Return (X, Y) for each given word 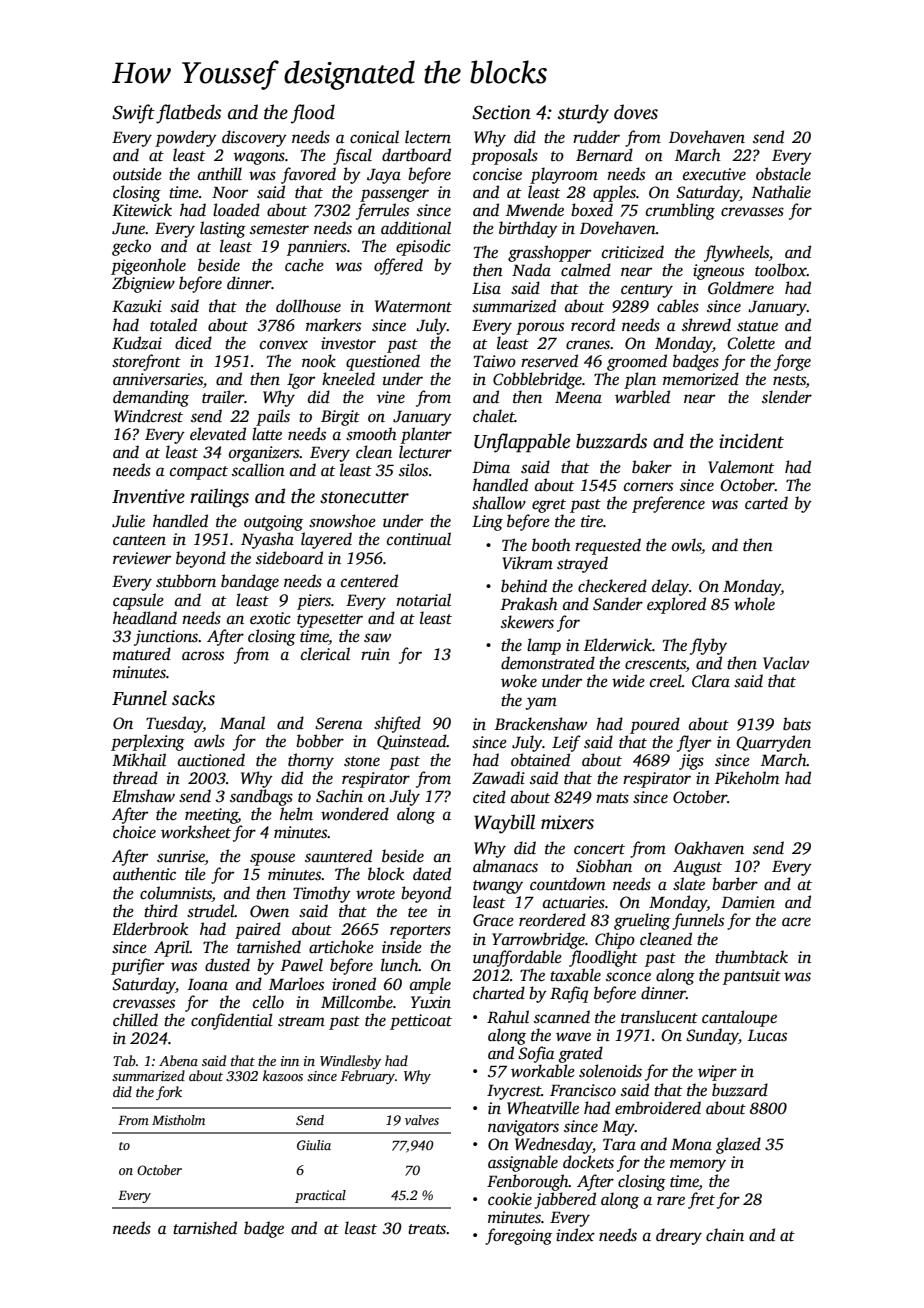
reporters (420, 932)
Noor (230, 192)
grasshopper (549, 253)
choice (134, 831)
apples (614, 193)
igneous (718, 272)
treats (427, 1229)
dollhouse (308, 306)
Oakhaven (709, 848)
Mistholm (178, 1120)
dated (432, 874)
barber (735, 884)
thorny (311, 761)
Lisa (486, 288)
